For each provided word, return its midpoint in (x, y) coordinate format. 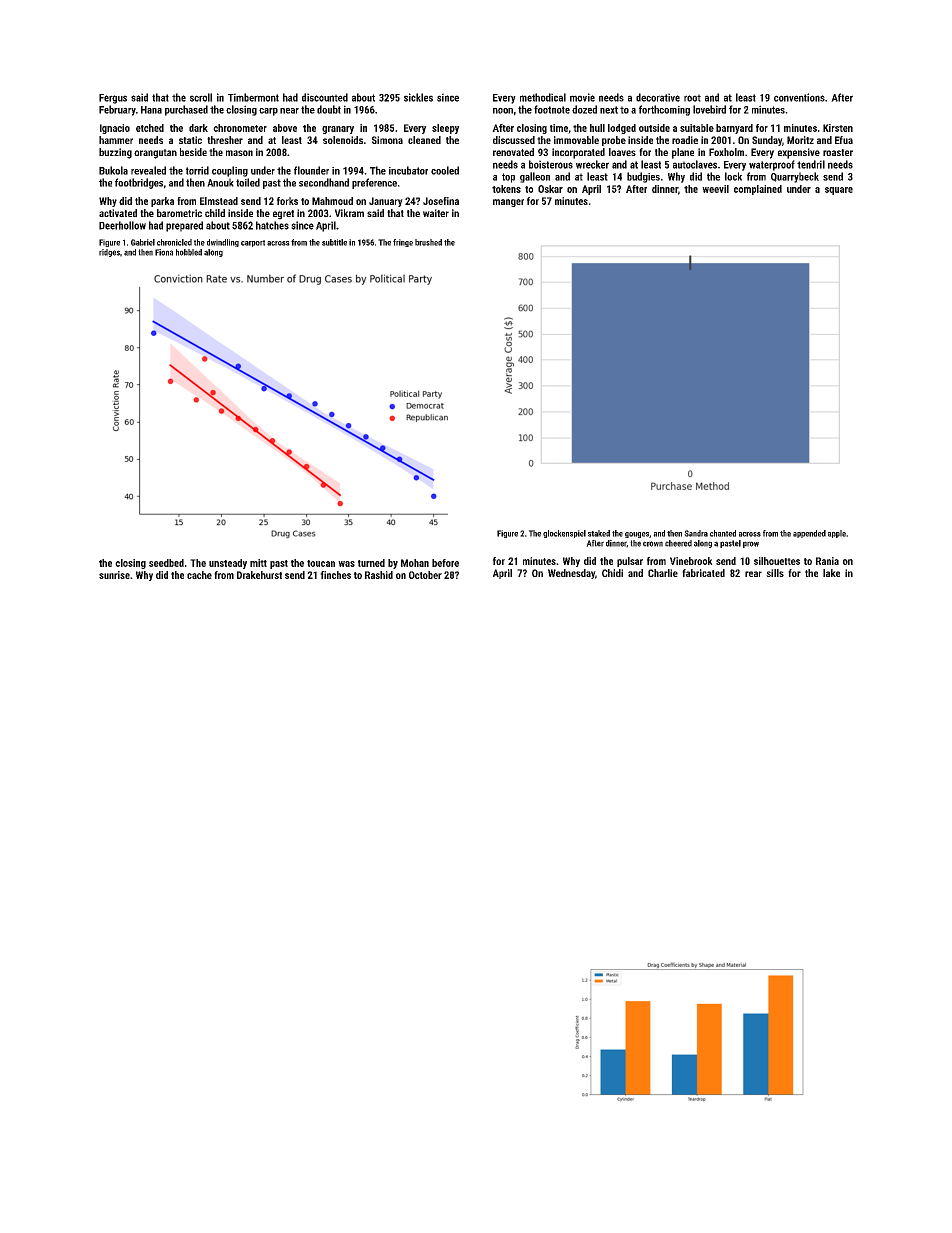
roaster (838, 152)
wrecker (592, 164)
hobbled (189, 252)
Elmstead (219, 201)
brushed (428, 242)
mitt (258, 563)
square (839, 191)
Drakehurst (259, 575)
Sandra (696, 533)
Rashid (379, 575)
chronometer (240, 128)
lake (831, 573)
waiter (436, 213)
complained (758, 190)
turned (371, 563)
